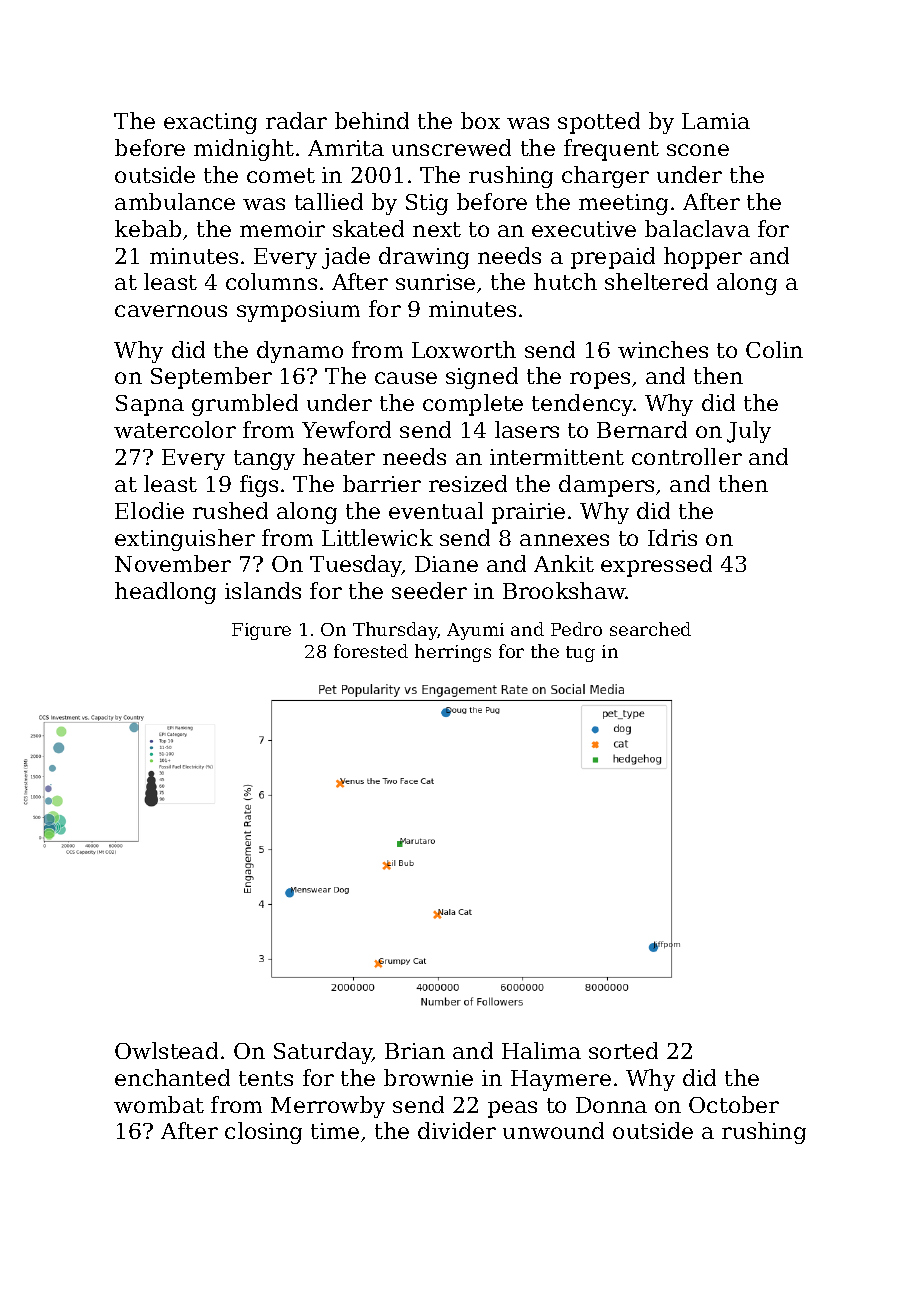  Describe the element at coordinates (261, 631) in the screenshot. I see `Figure` at that location.
